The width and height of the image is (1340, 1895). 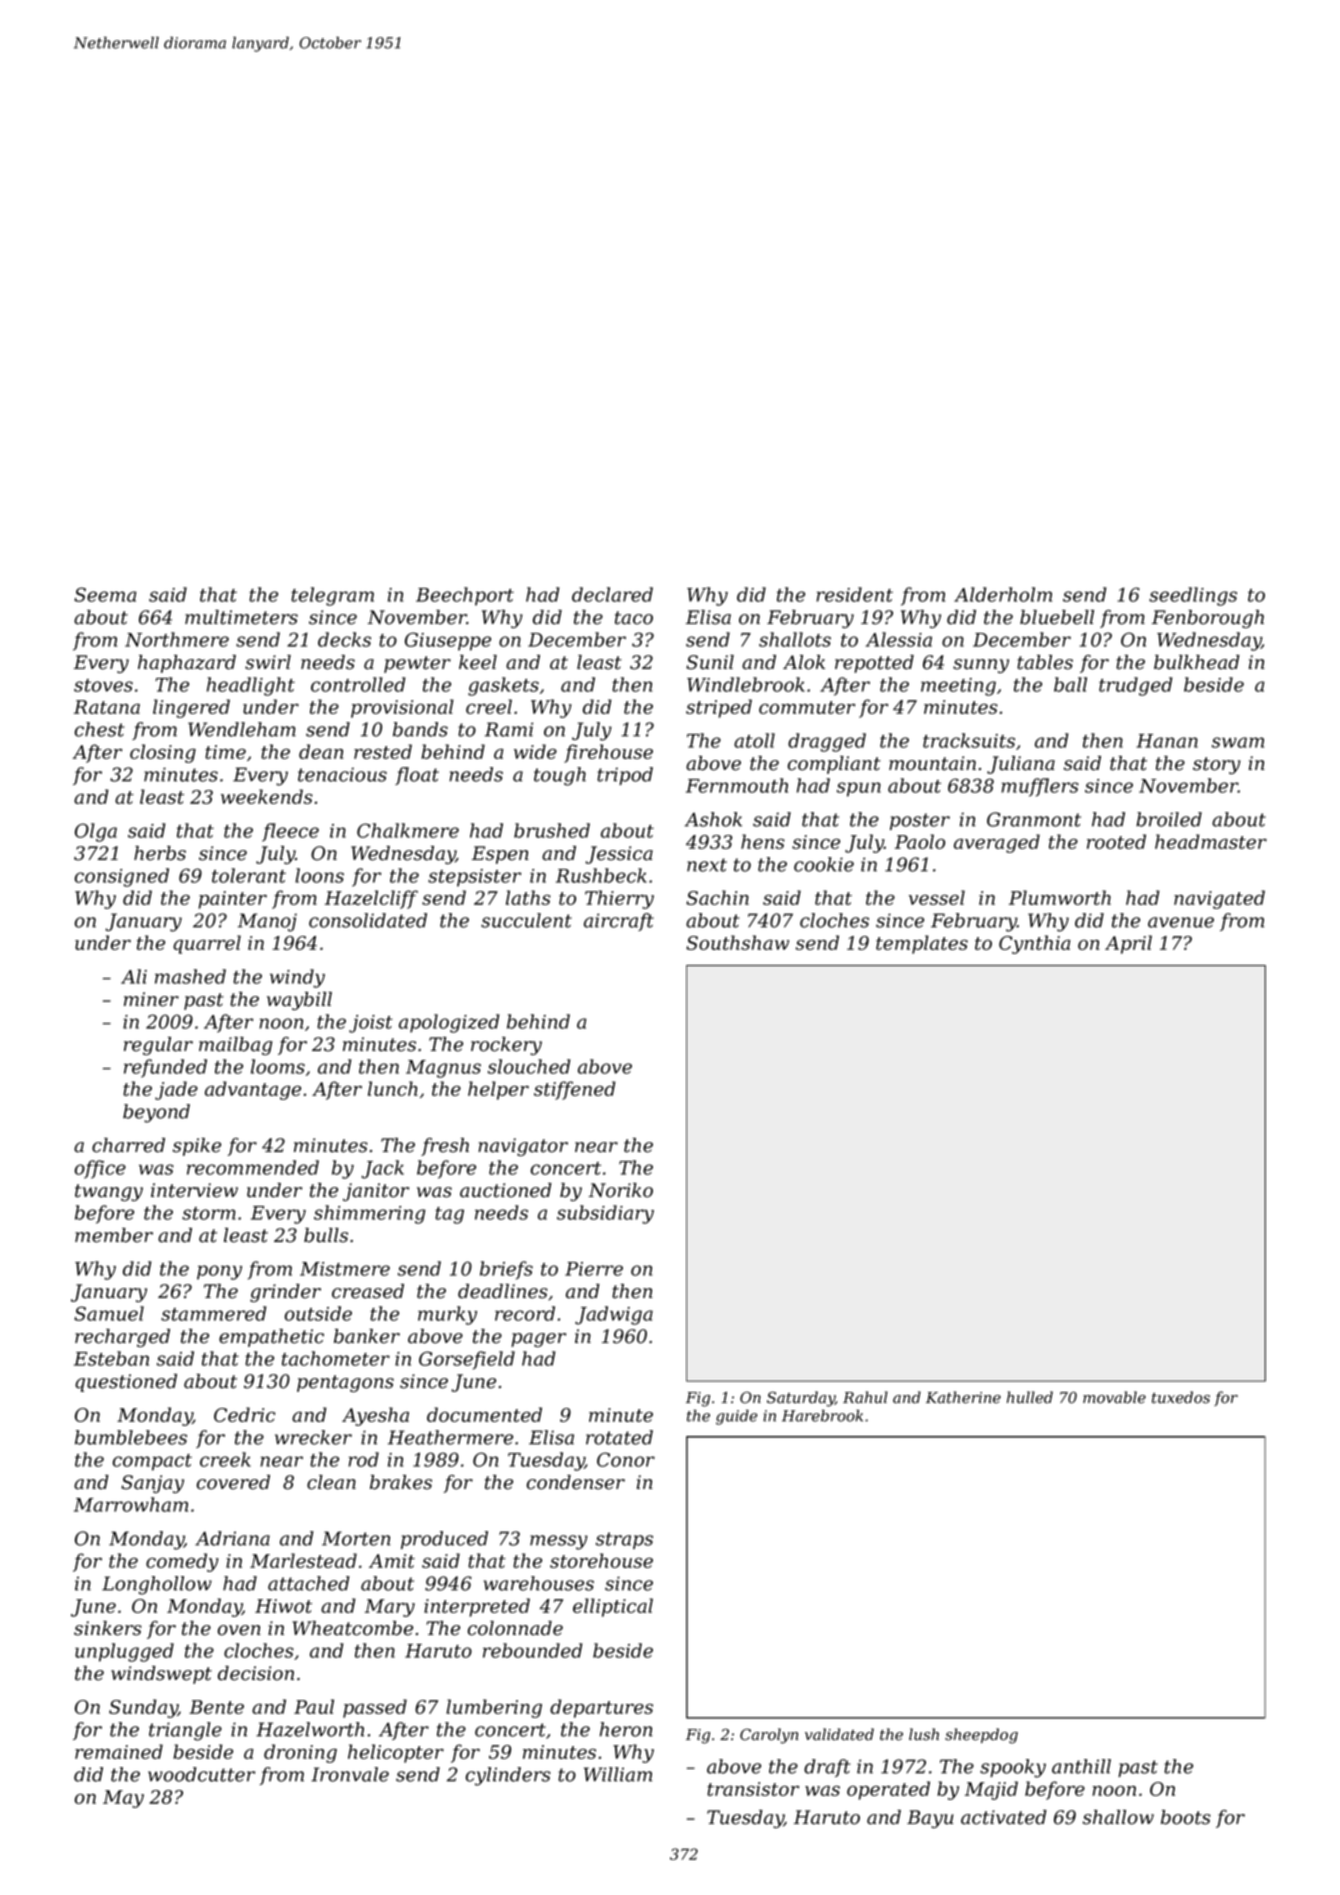 What do you see at coordinates (253, 1090) in the image?
I see `advantage` at bounding box center [253, 1090].
